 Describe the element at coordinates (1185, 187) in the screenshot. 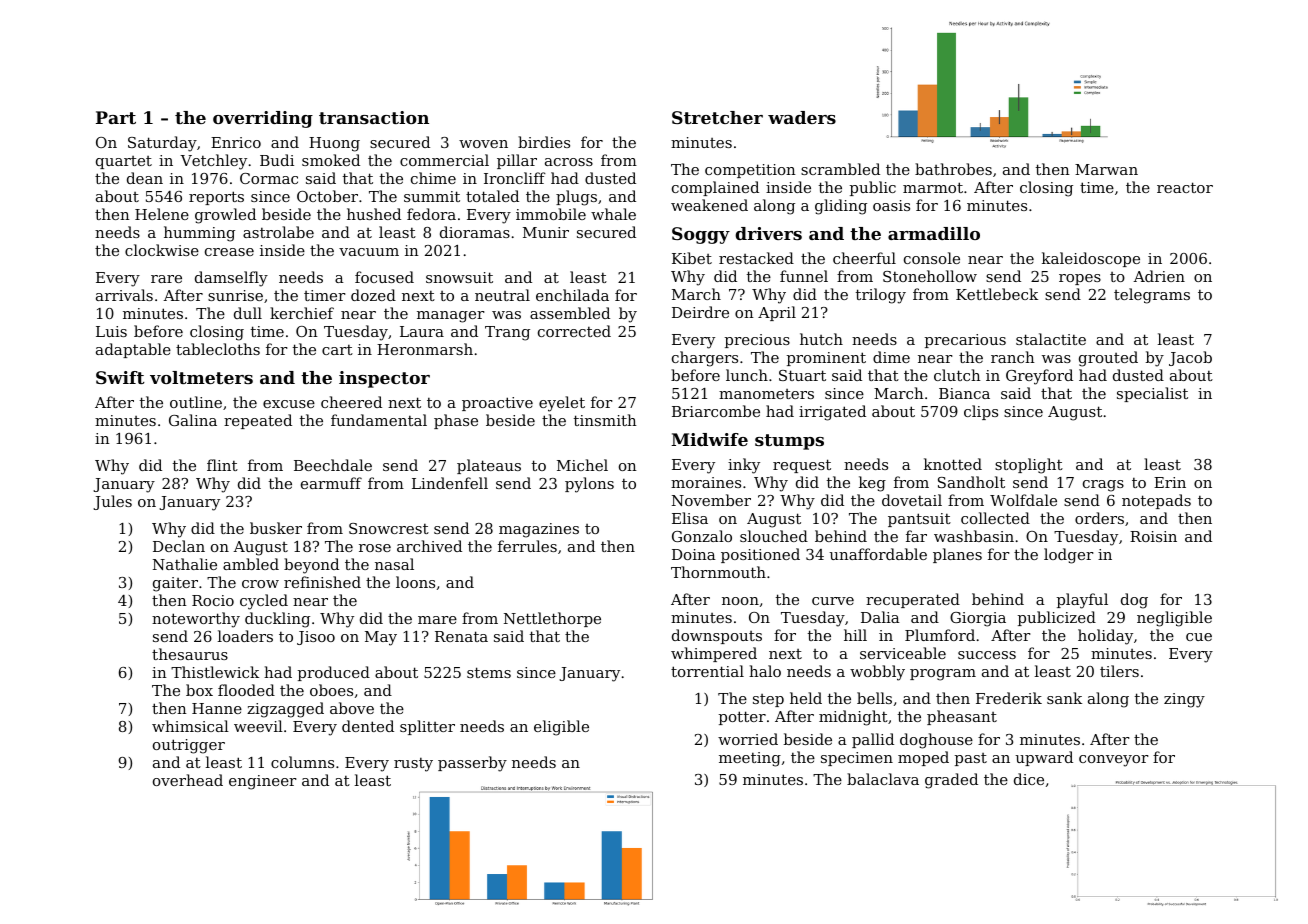

I see `reactor` at that location.
